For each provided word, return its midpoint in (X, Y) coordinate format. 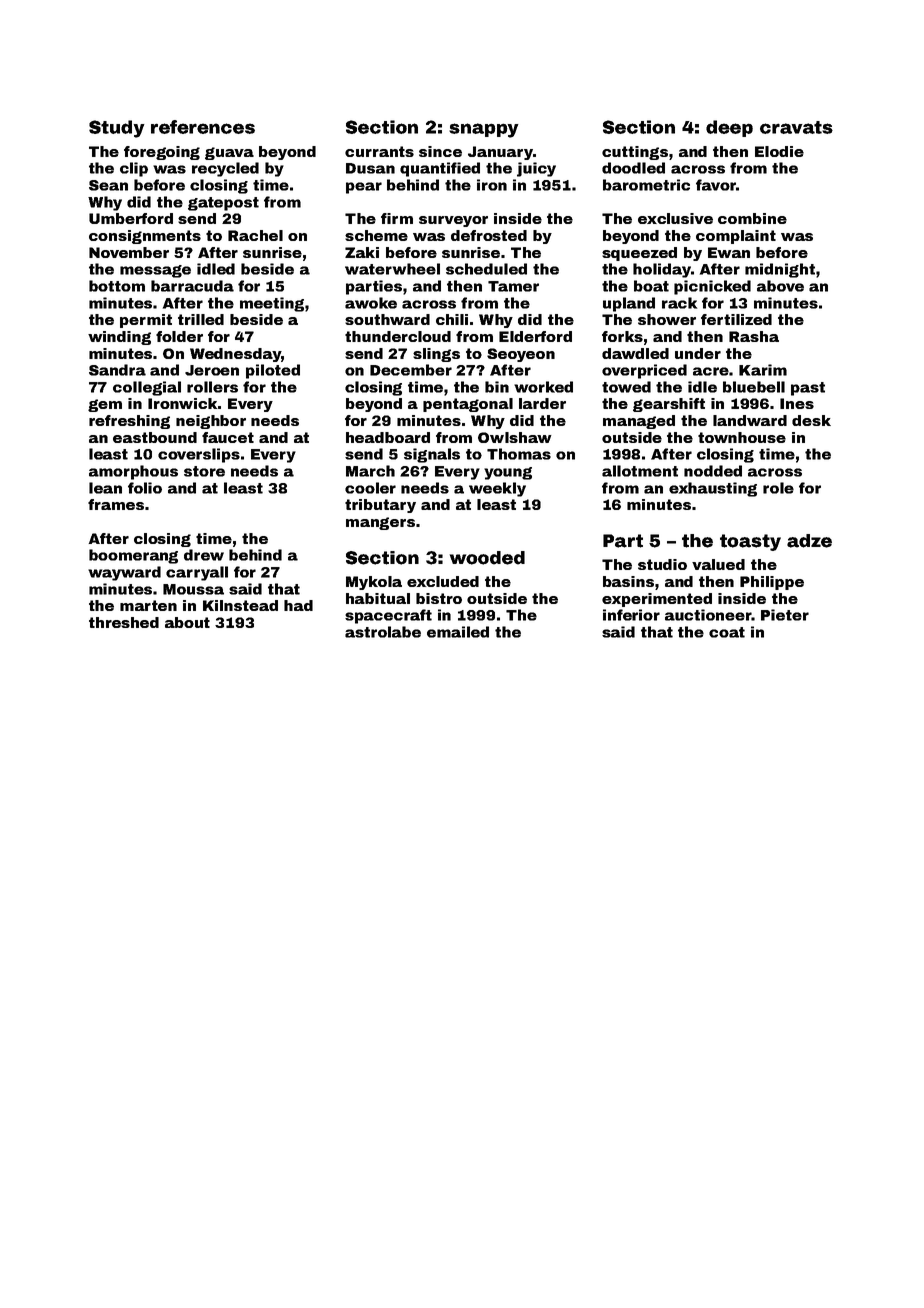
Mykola (374, 583)
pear (364, 188)
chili (452, 319)
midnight (780, 270)
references (203, 127)
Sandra (117, 370)
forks (622, 336)
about (187, 622)
